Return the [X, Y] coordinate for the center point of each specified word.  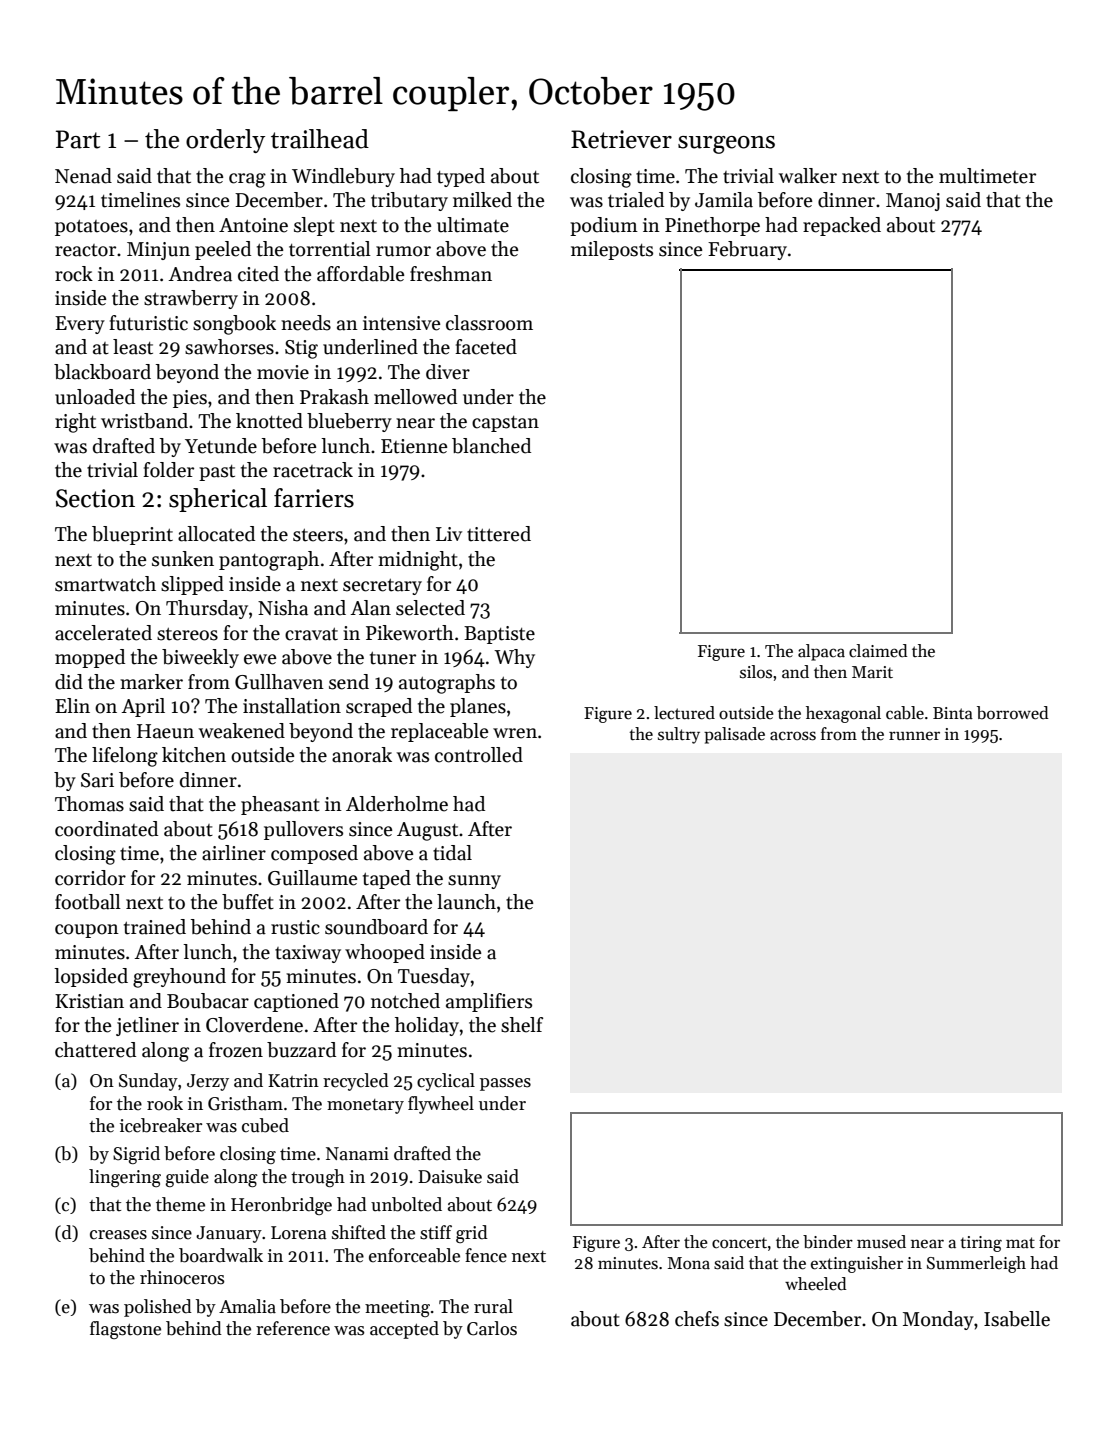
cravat [311, 634]
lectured [684, 713]
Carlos [492, 1328]
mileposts [612, 250]
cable [905, 713]
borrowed [1013, 713]
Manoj [913, 202]
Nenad [83, 176]
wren [515, 733]
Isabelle [1017, 1319]
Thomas [89, 804]
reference [293, 1328]
